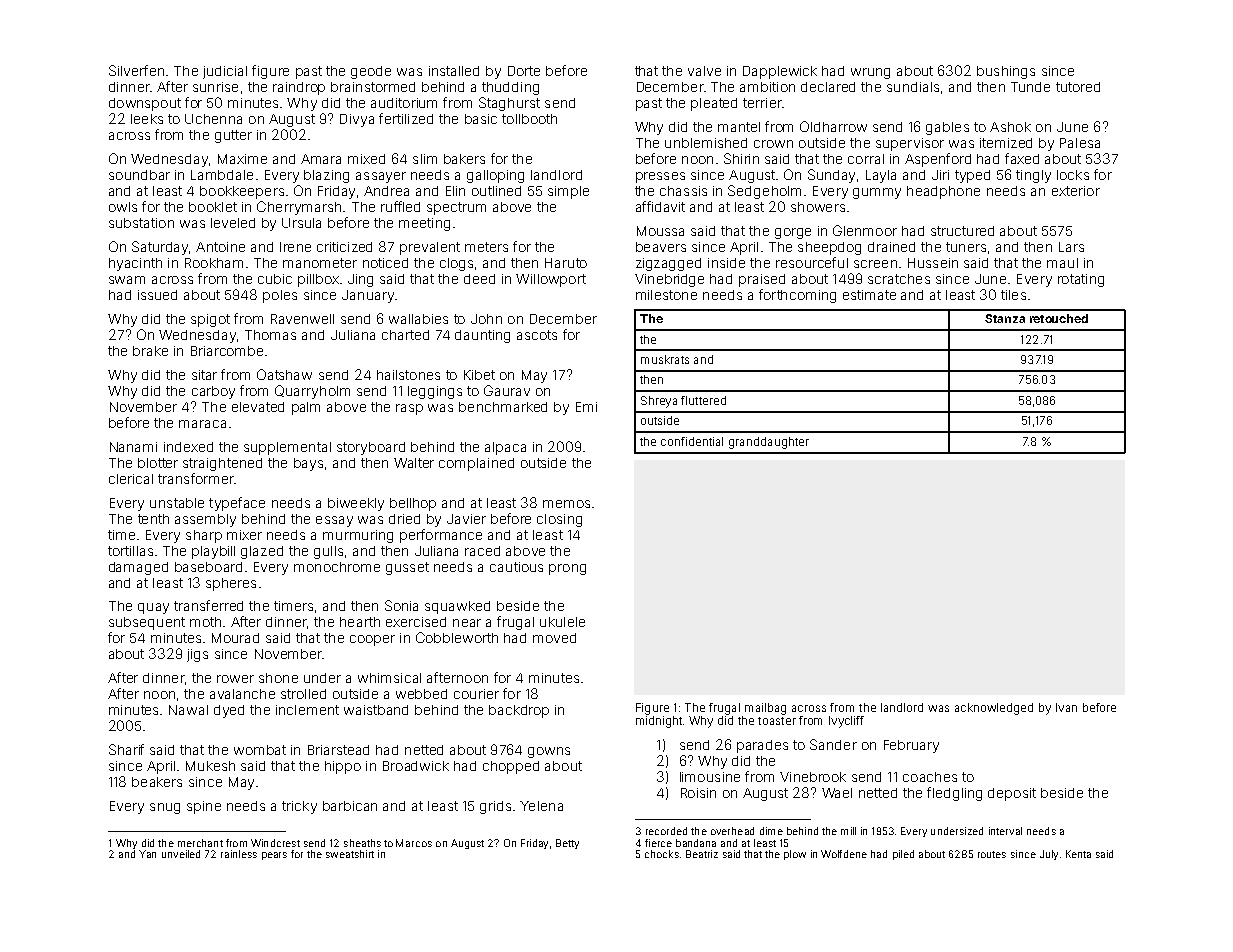 The width and height of the image is (1233, 952). What do you see at coordinates (1071, 247) in the image?
I see `Lars` at bounding box center [1071, 247].
